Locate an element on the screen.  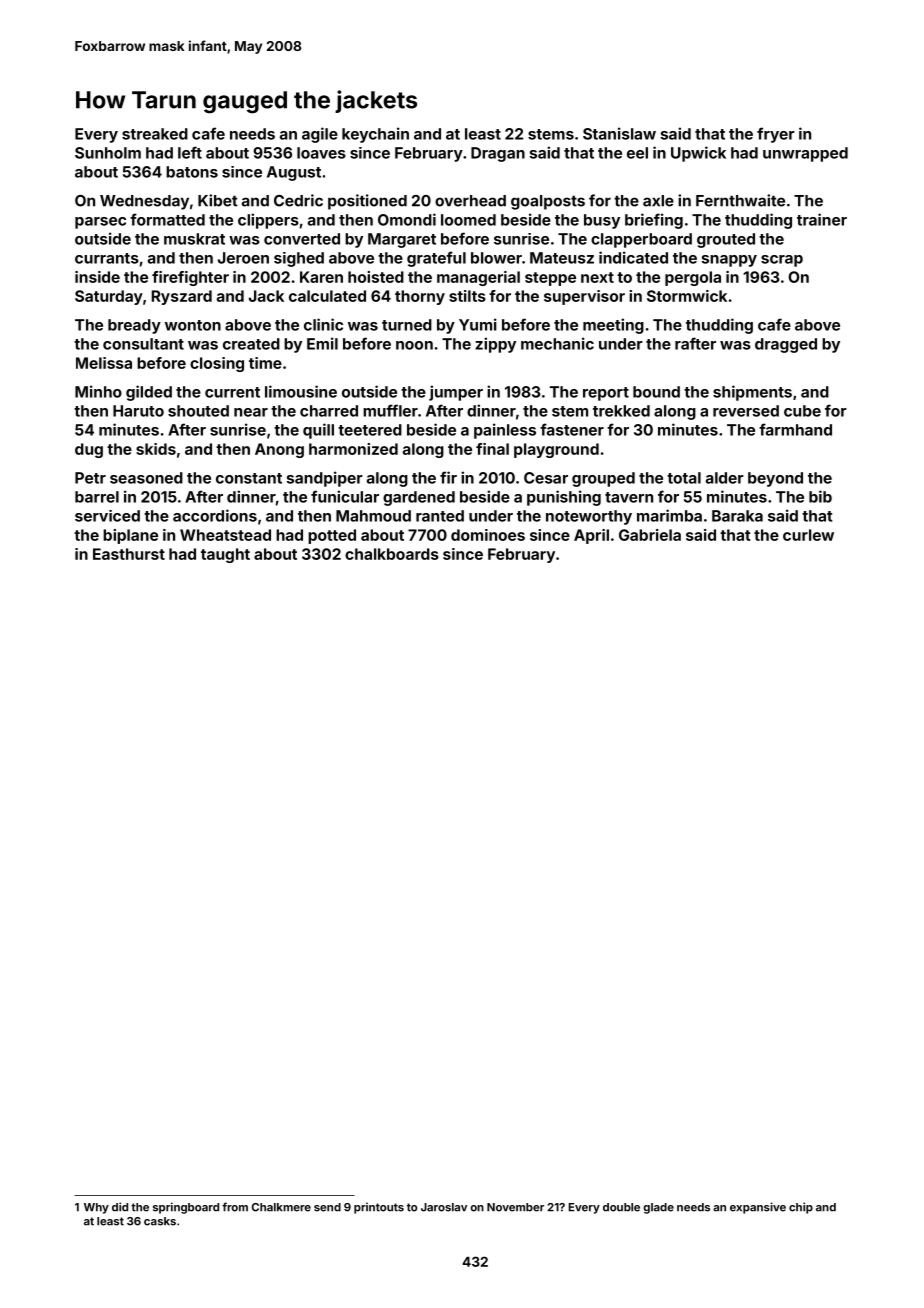
Jaroslav is located at coordinates (444, 1207).
